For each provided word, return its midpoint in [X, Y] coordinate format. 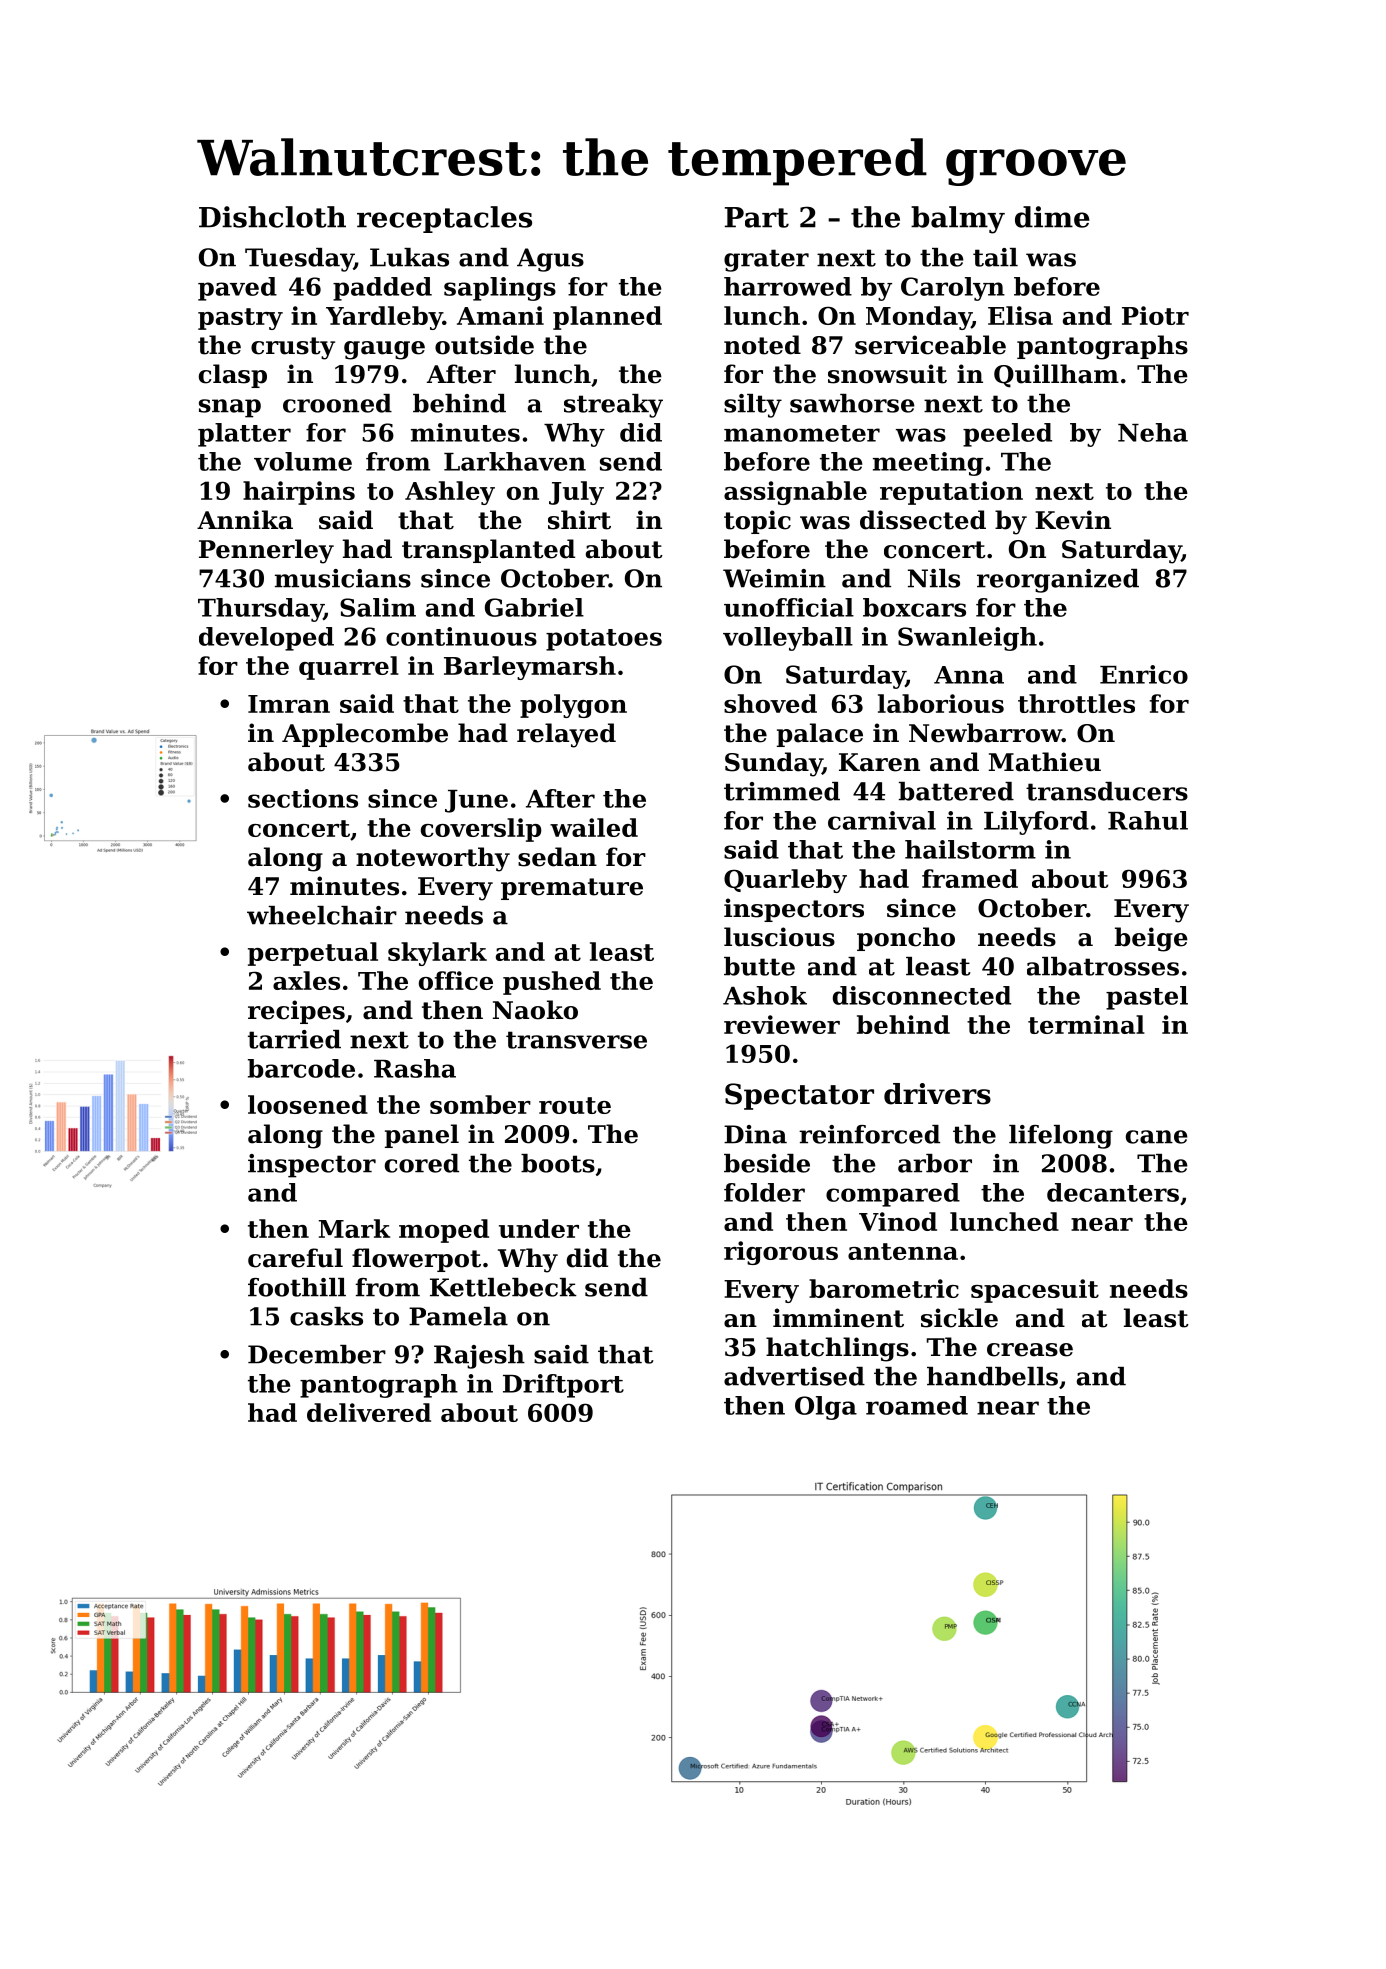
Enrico [1144, 674]
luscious [779, 937]
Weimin [774, 578]
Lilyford [1036, 823]
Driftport [563, 1386]
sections [303, 798]
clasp [233, 376]
